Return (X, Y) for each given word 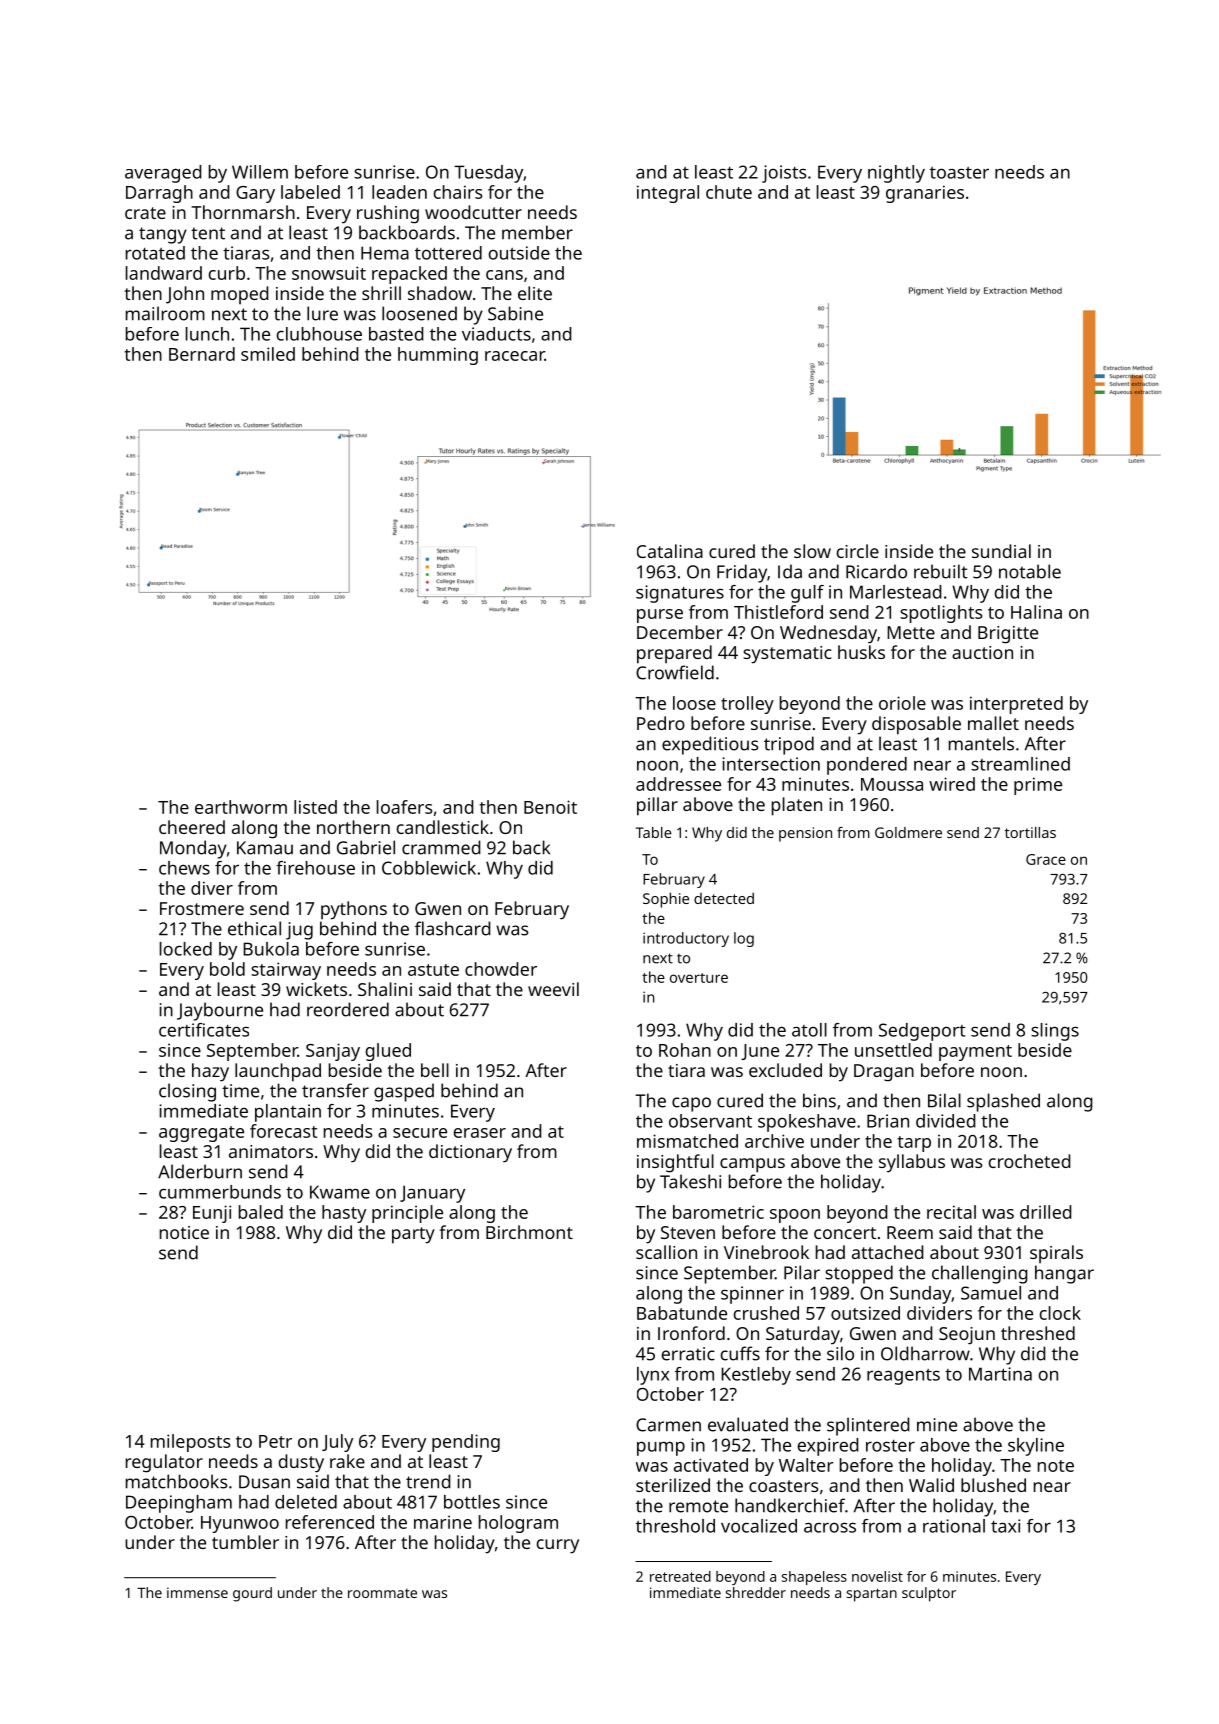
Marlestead (896, 592)
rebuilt (941, 571)
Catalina (670, 551)
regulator (164, 1463)
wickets (316, 989)
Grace (1046, 859)
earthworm (241, 807)
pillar (657, 806)
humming (438, 356)
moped (240, 295)
